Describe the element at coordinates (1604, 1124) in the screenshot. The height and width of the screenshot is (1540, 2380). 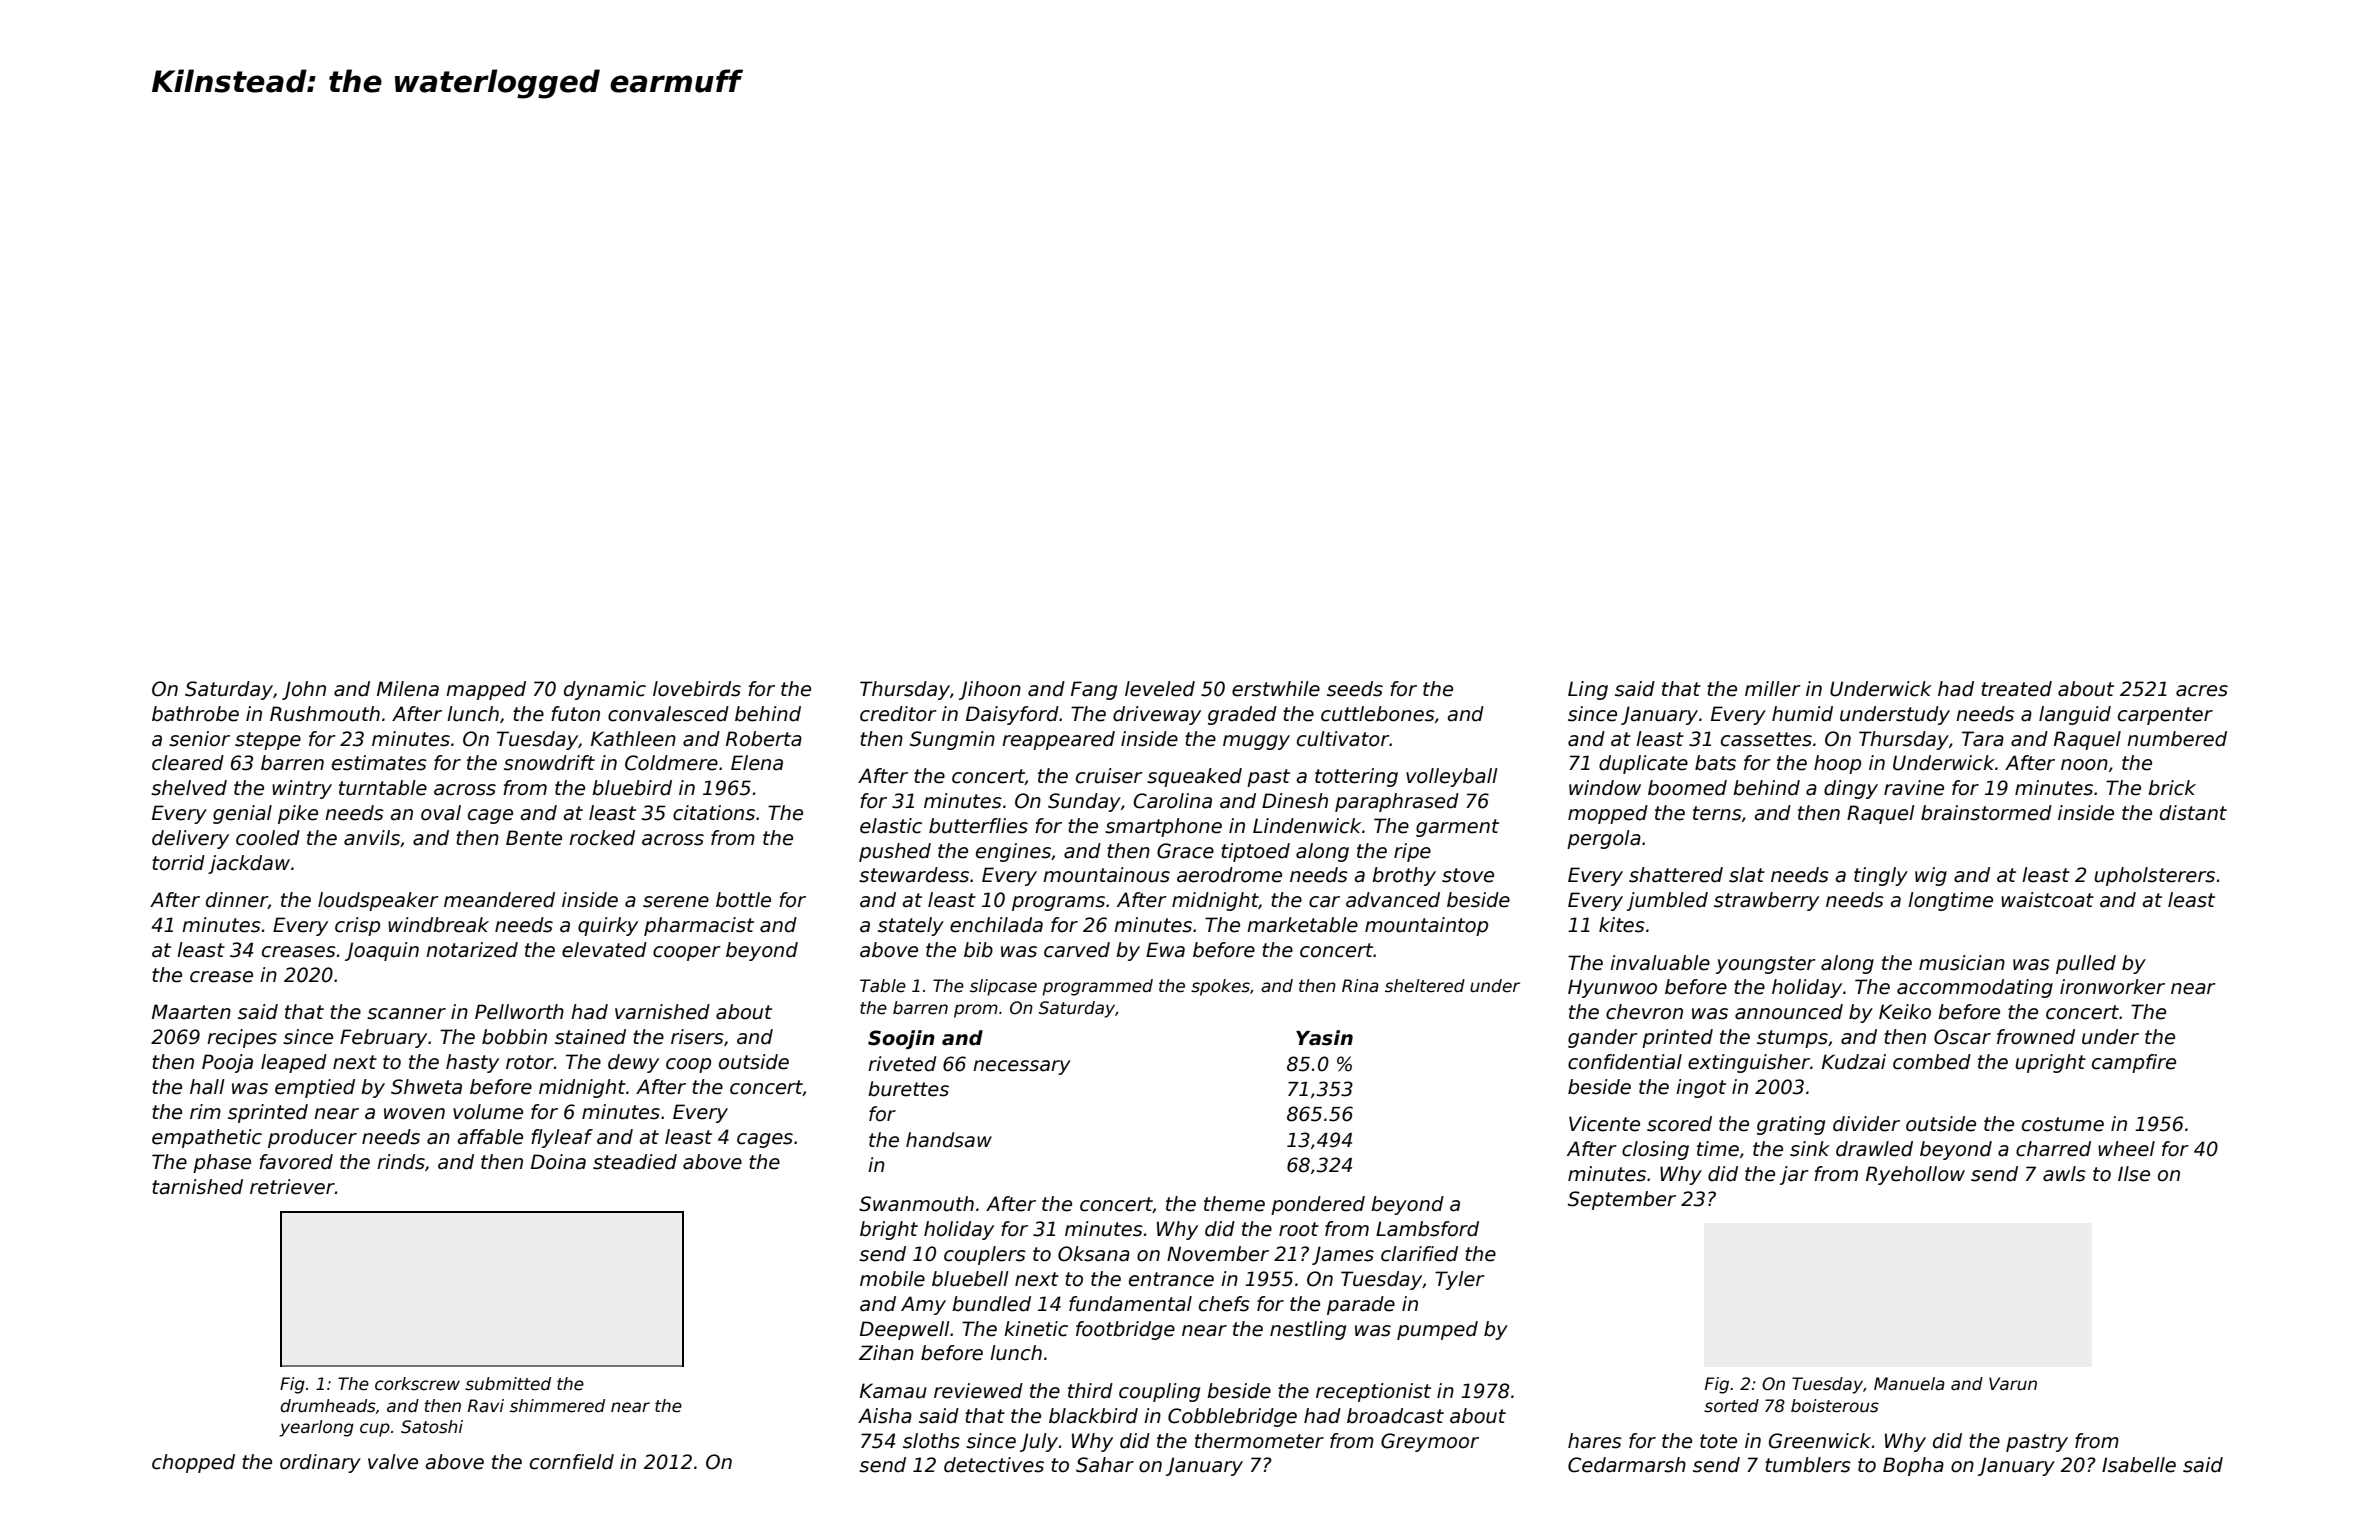
I see `Vicente` at that location.
